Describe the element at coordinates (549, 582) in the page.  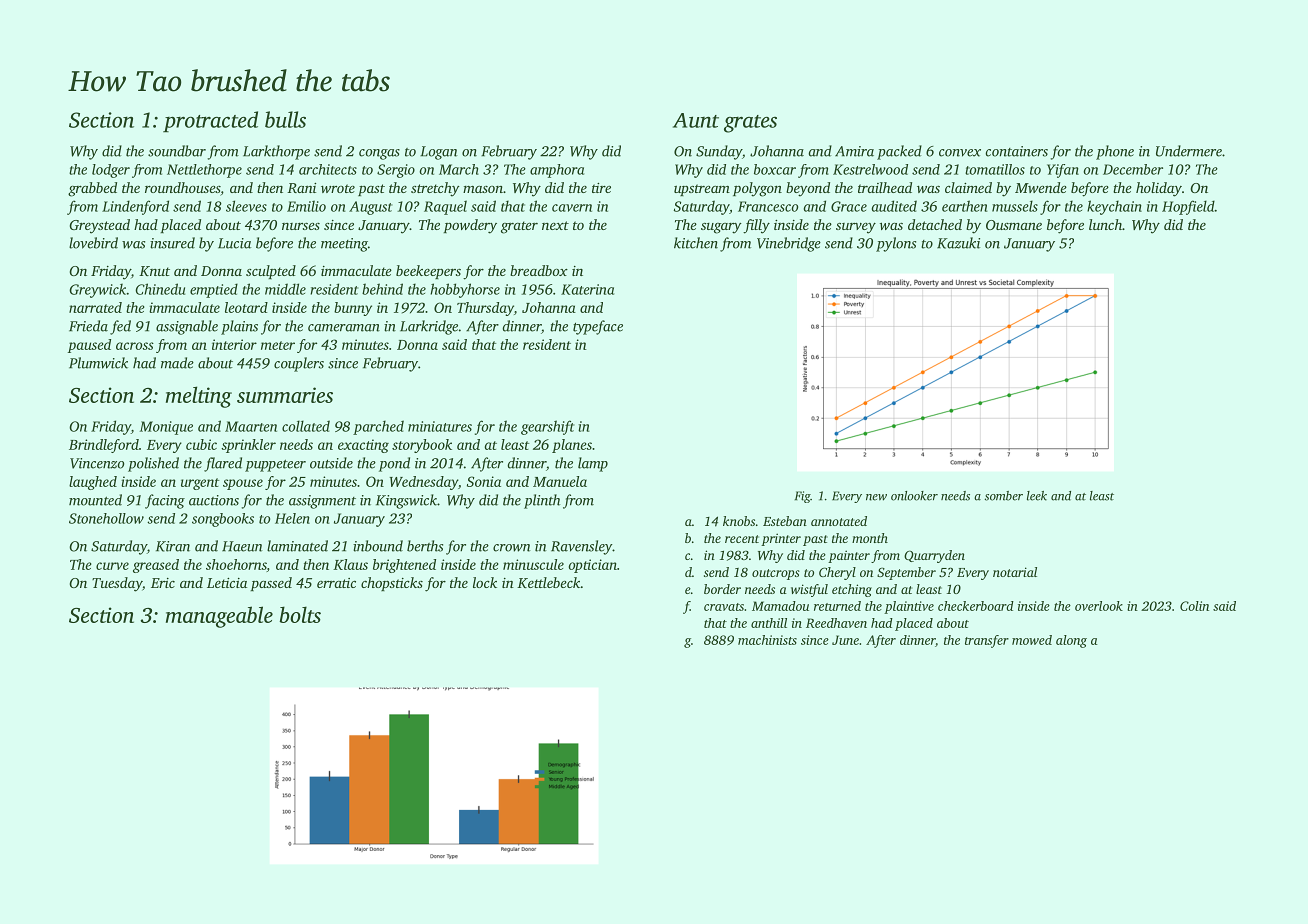
I see `Kettlebeck` at that location.
